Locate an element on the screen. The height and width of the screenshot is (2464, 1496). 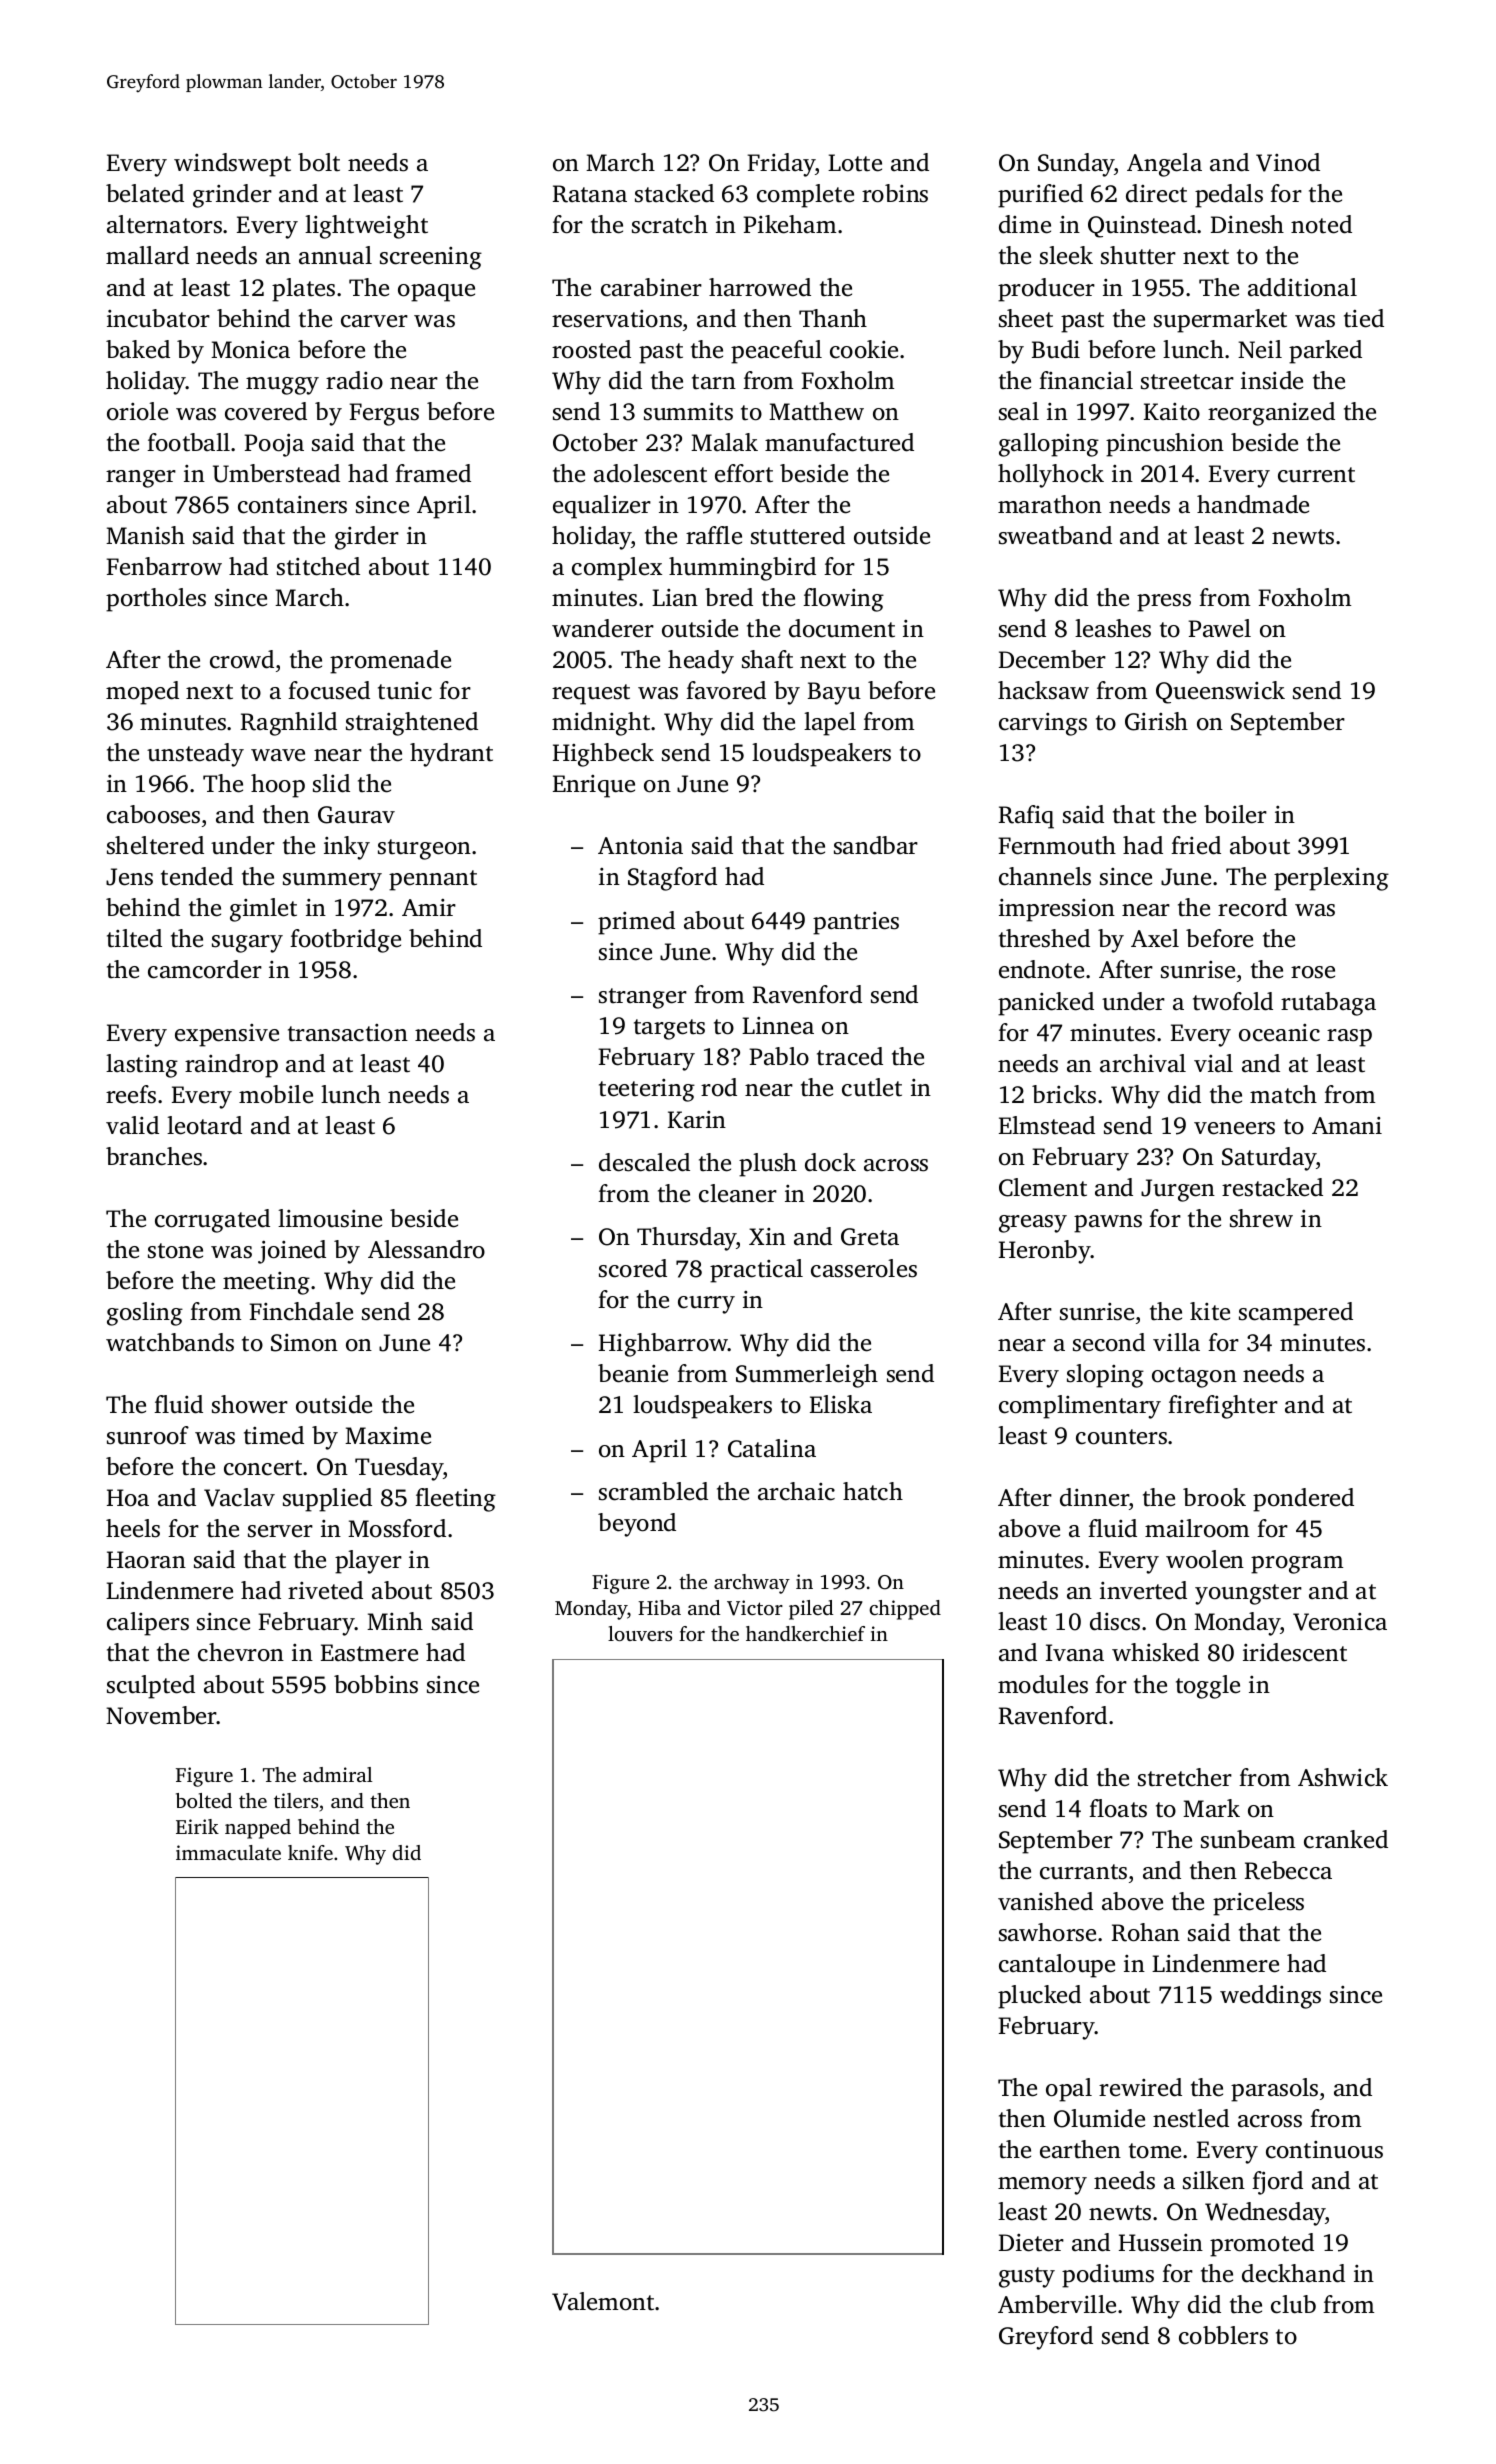
Valemont is located at coordinates (604, 2301).
